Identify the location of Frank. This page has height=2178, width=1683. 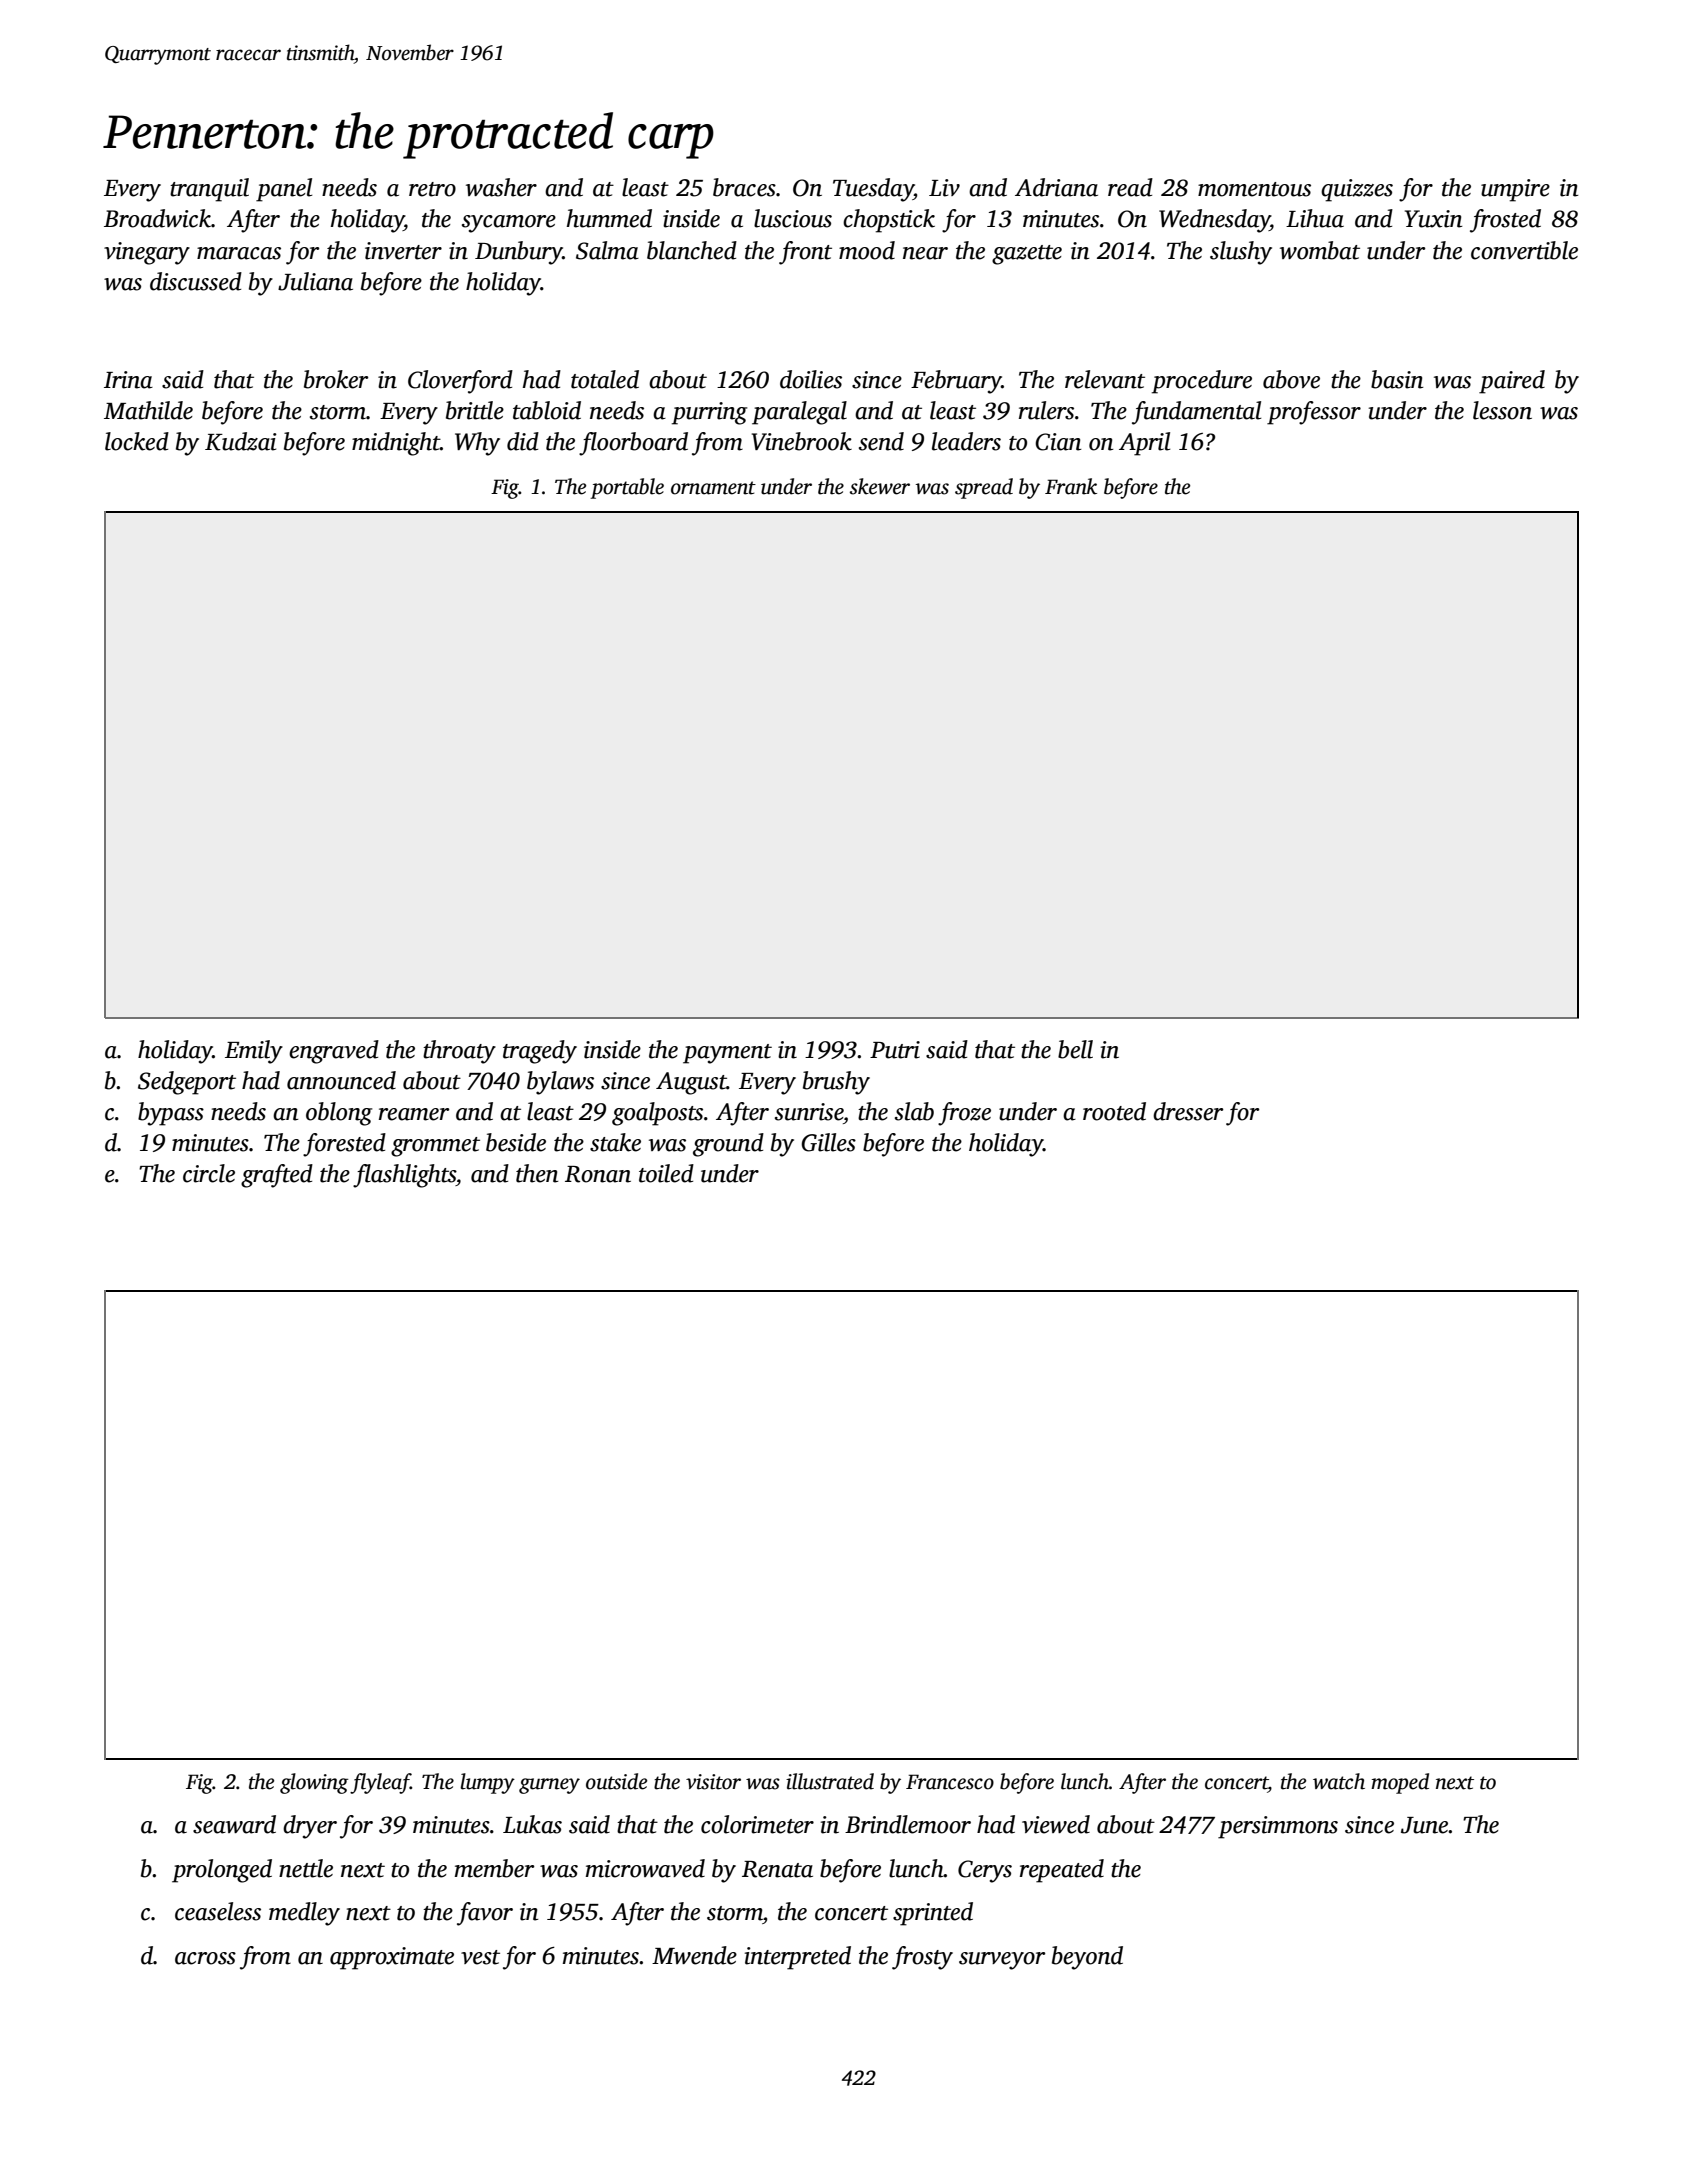
(1071, 486).
